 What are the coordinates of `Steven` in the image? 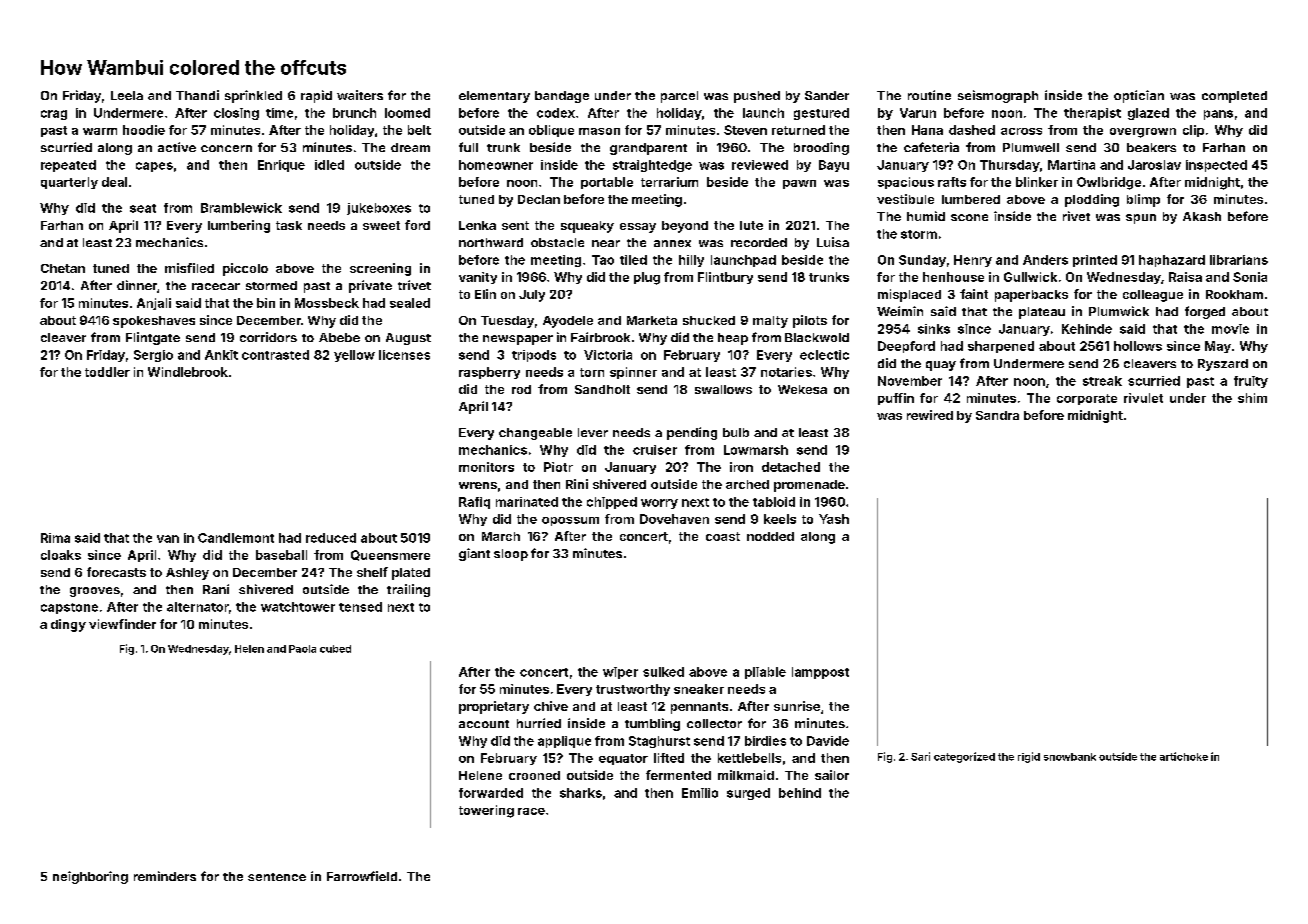 It's located at (745, 130).
